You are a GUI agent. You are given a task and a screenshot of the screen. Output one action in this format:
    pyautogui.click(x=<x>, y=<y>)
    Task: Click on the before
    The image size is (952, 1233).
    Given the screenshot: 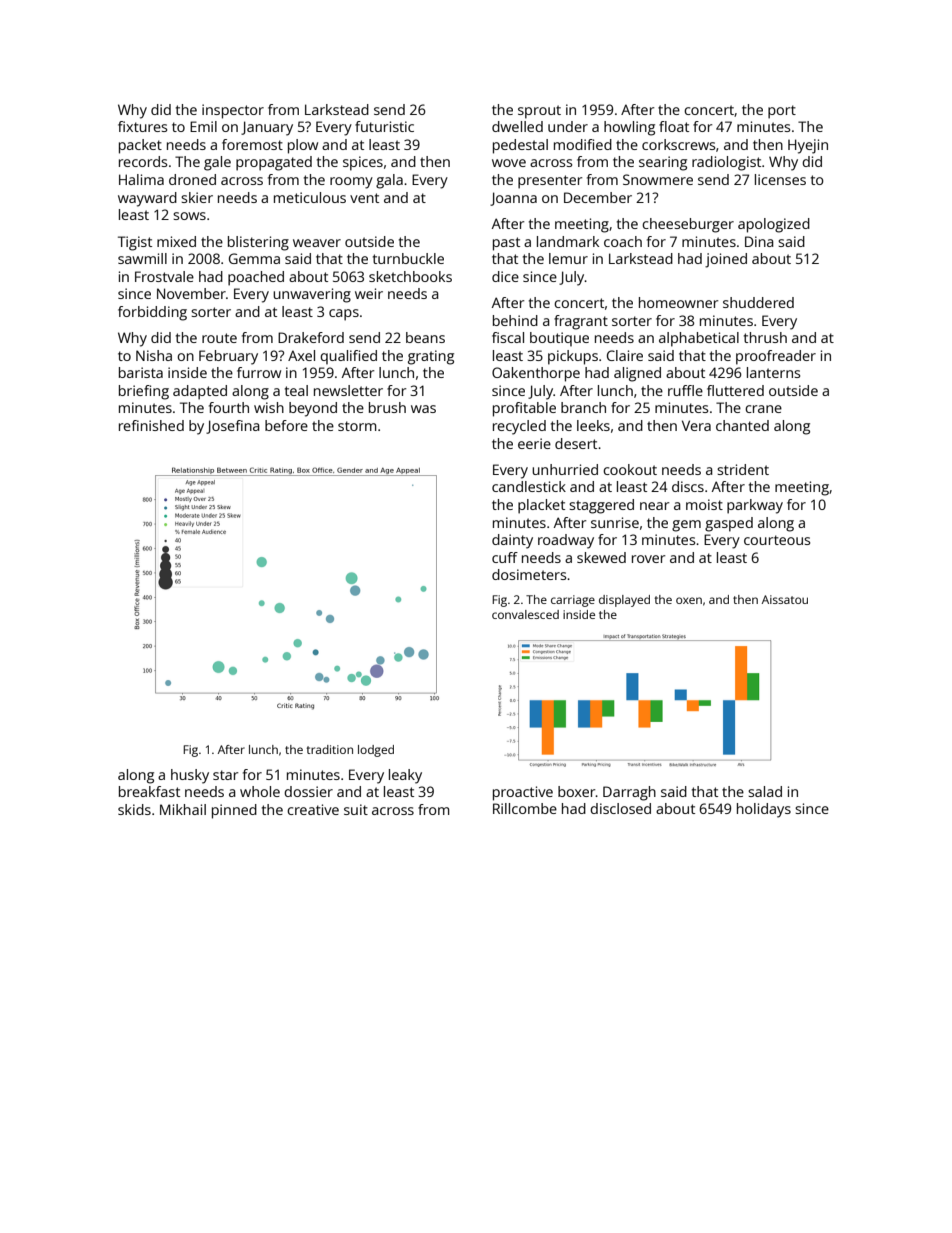 What is the action you would take?
    pyautogui.click(x=286, y=425)
